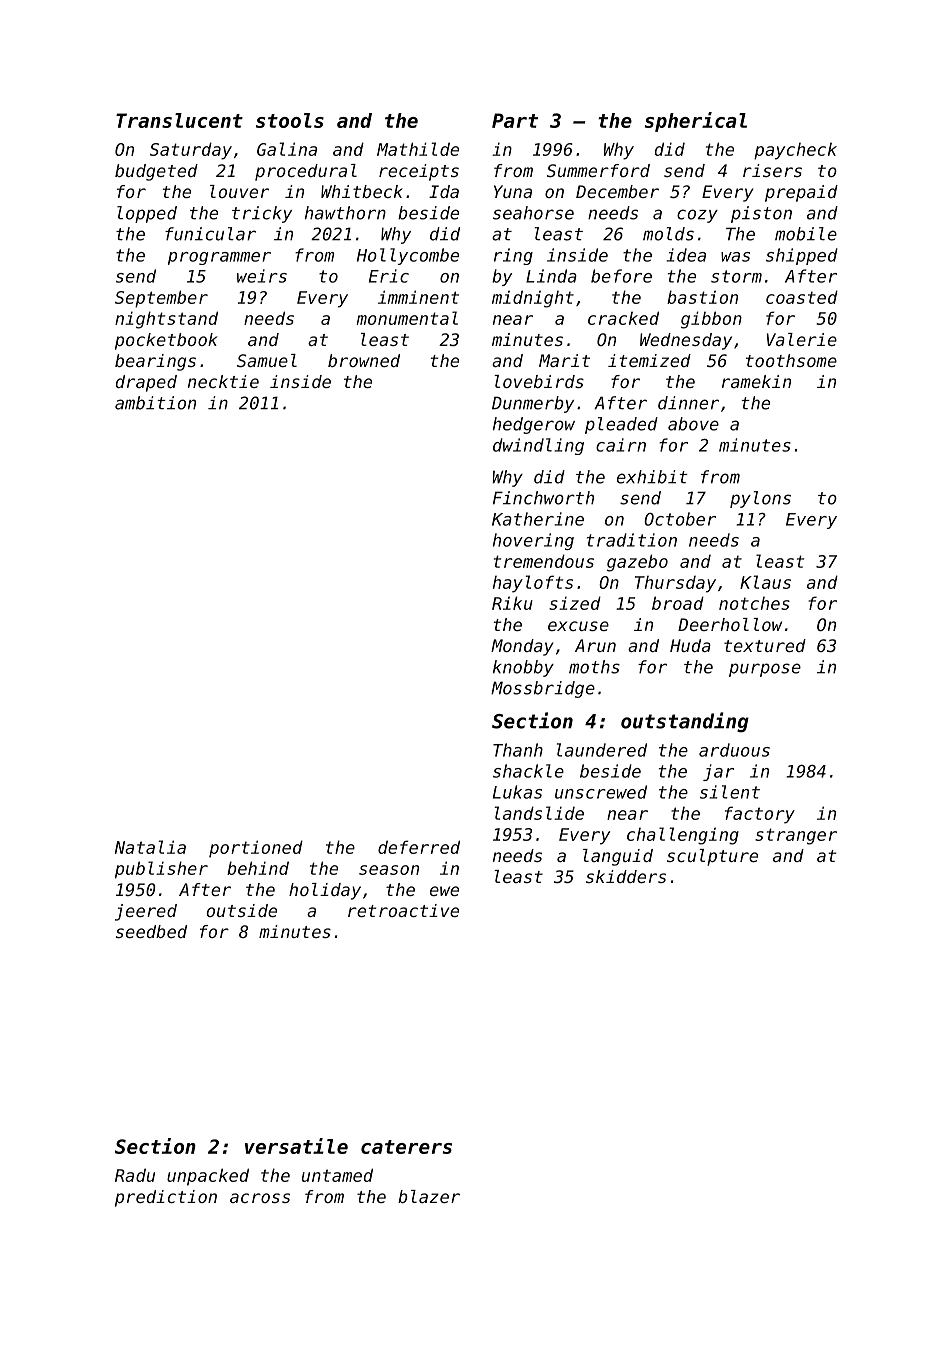 The height and width of the screenshot is (1352, 952). What do you see at coordinates (403, 910) in the screenshot?
I see `retroactive` at bounding box center [403, 910].
